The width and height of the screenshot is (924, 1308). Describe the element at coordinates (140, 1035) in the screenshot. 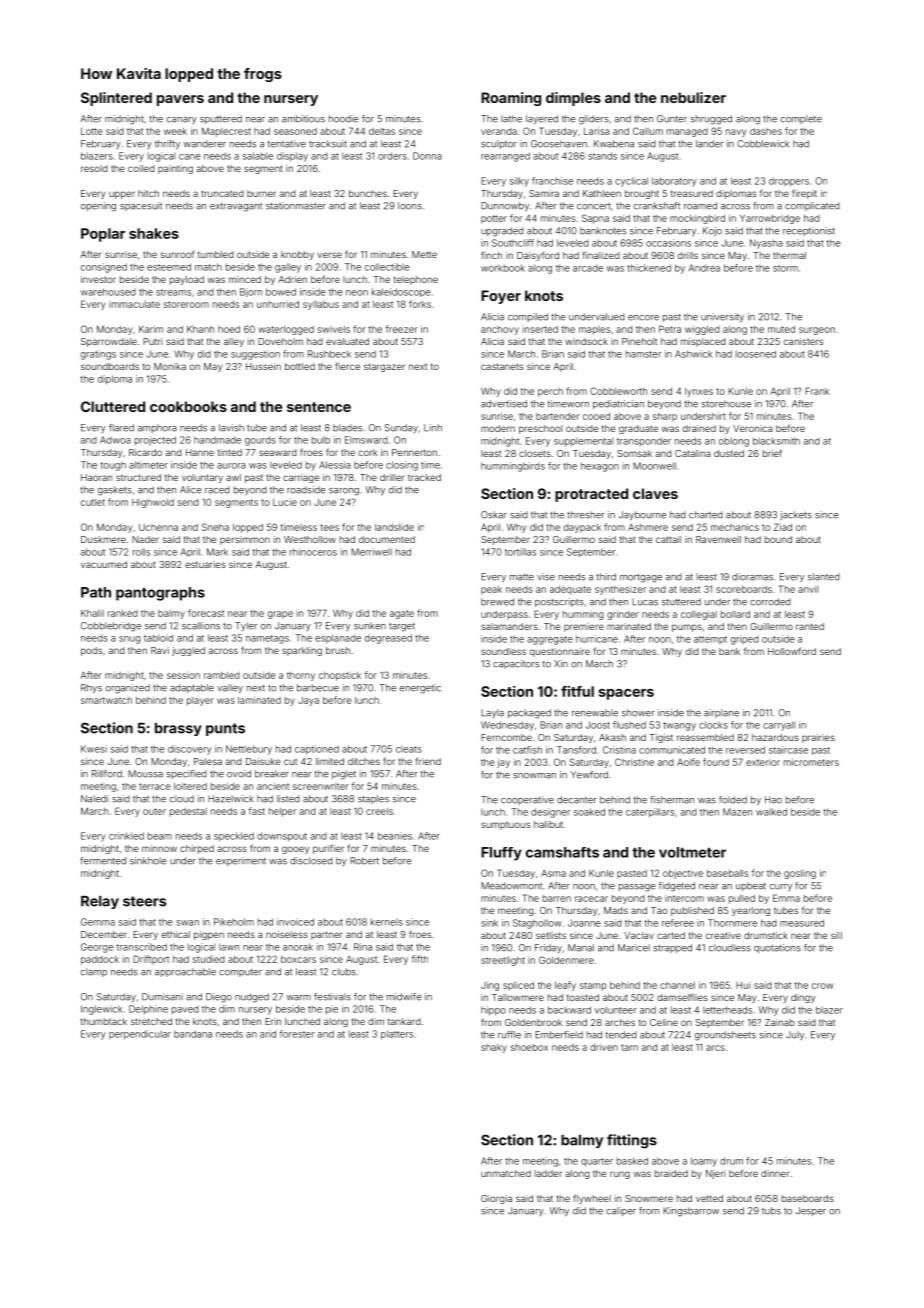

I see `perpendicular` at that location.
